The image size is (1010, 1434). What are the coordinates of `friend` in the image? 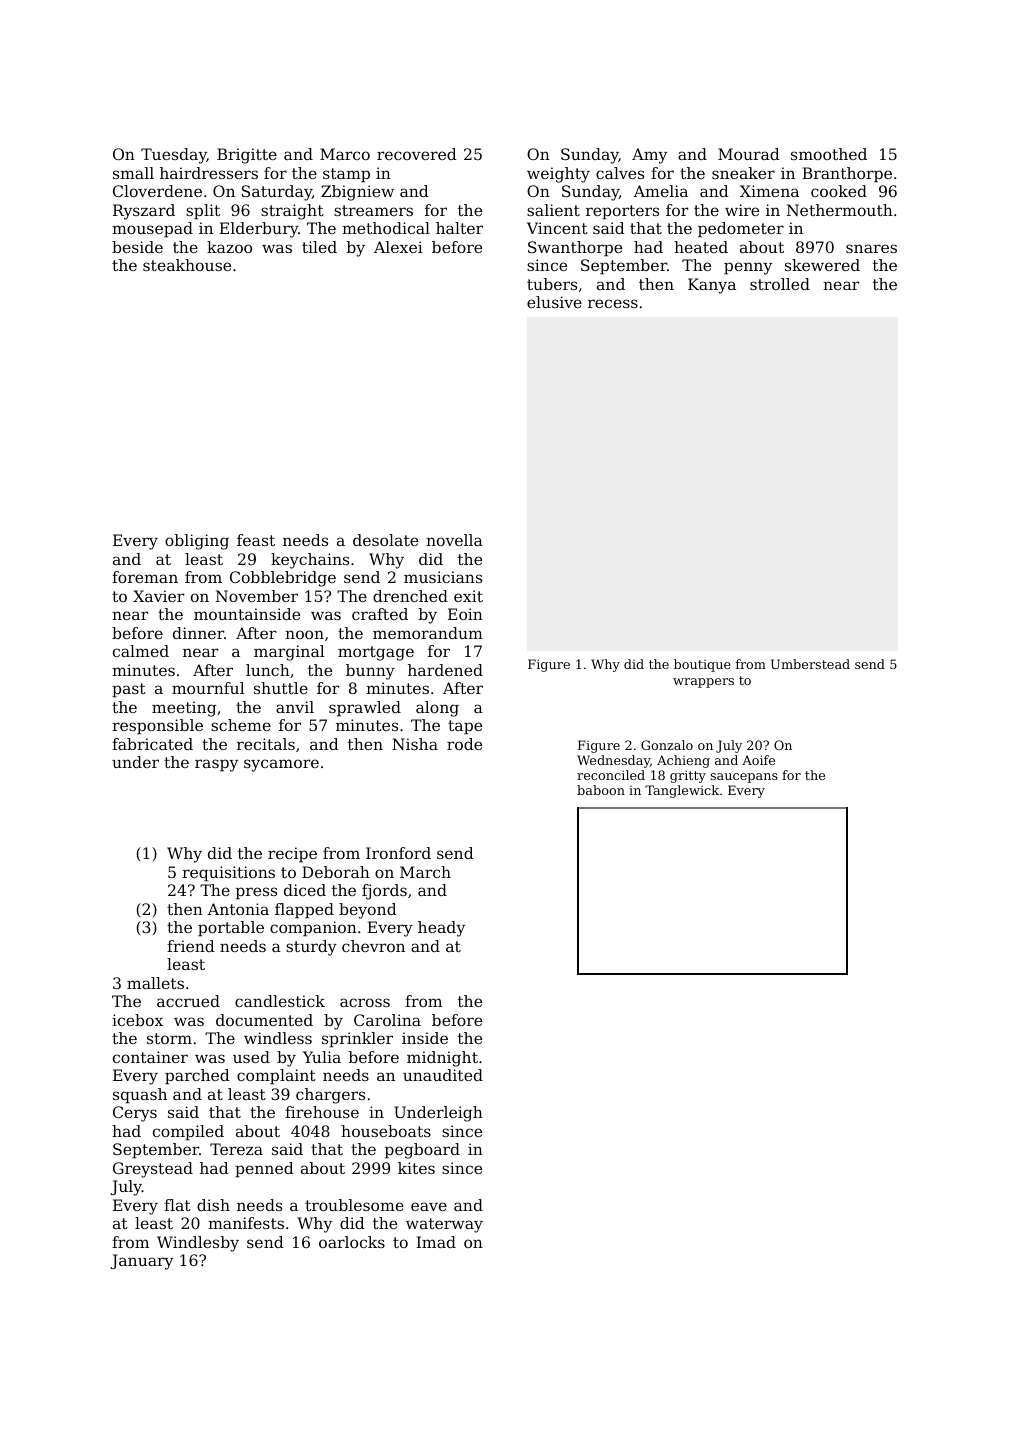 It's located at (191, 946).
